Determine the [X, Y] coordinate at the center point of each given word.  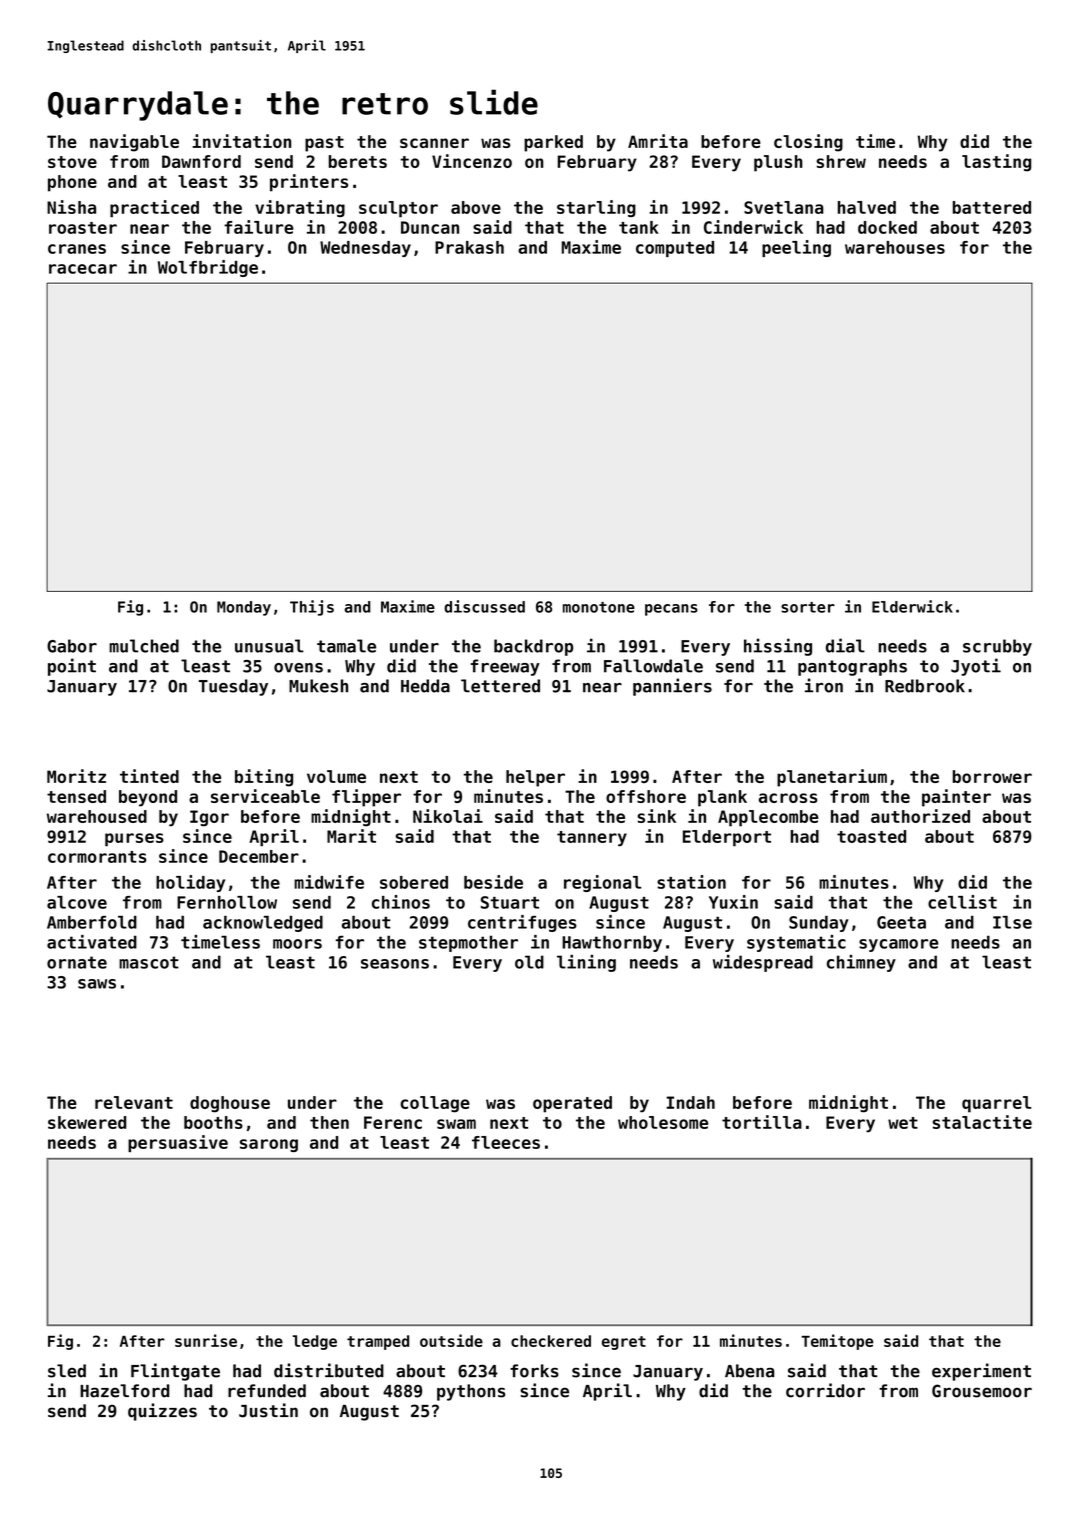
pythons [471, 1392]
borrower [992, 776]
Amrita [658, 141]
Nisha [71, 207]
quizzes [162, 1412]
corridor [825, 1390]
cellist [962, 902]
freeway [505, 667]
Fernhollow [227, 902]
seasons [395, 964]
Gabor [72, 646]
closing [808, 143]
